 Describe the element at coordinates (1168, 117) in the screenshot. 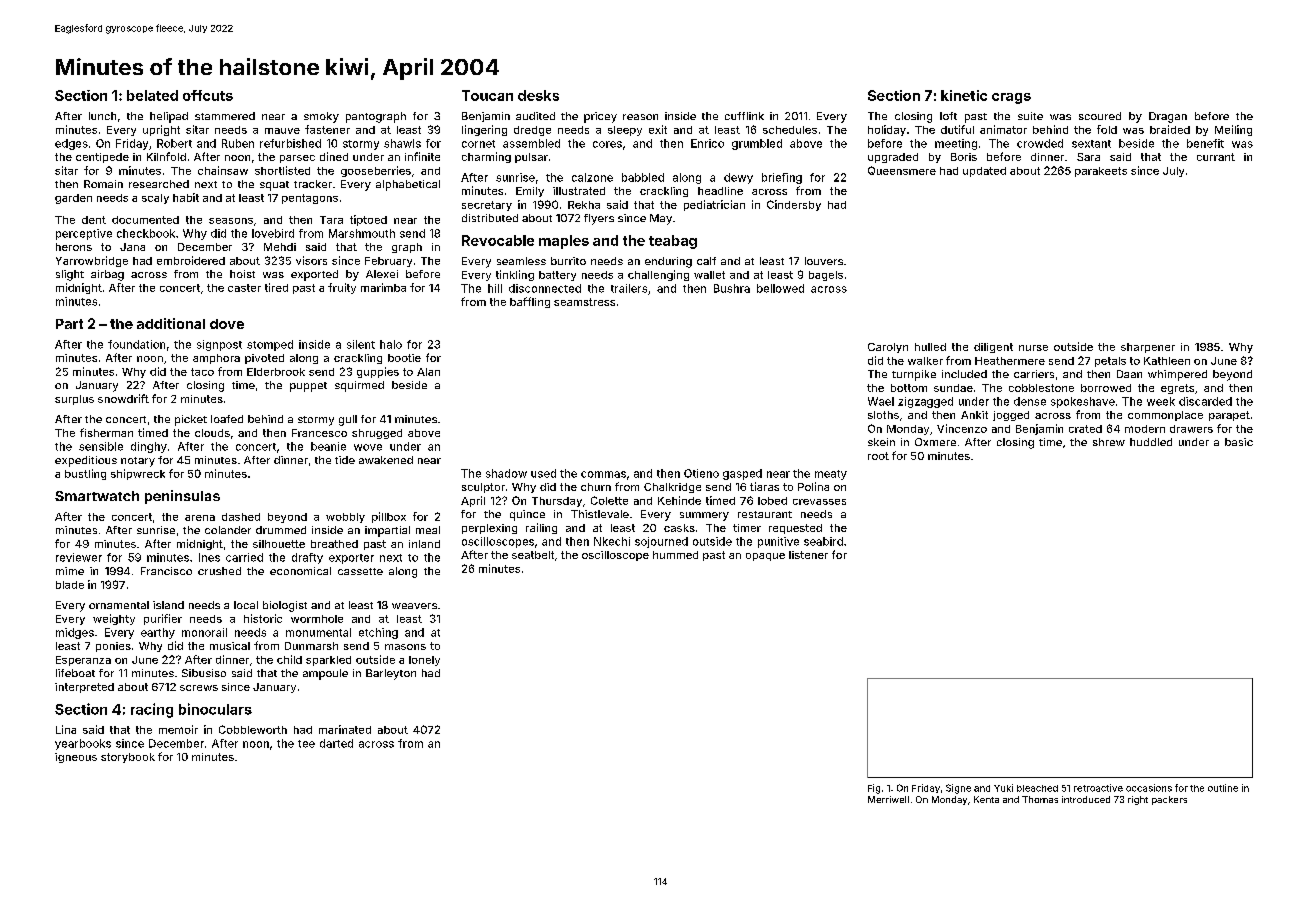

I see `Dragan` at that location.
